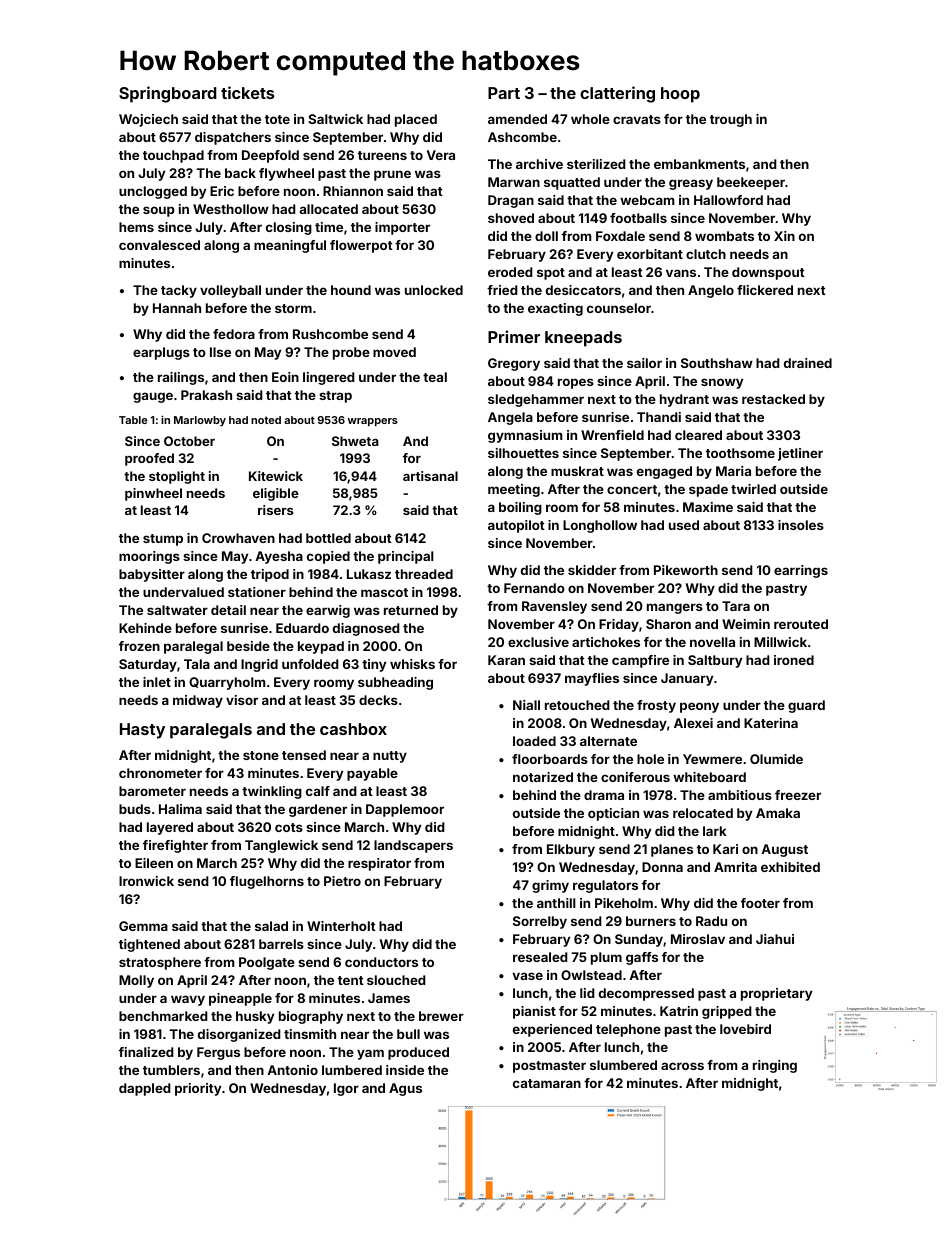  Describe the element at coordinates (157, 682) in the screenshot. I see `inlet` at that location.
